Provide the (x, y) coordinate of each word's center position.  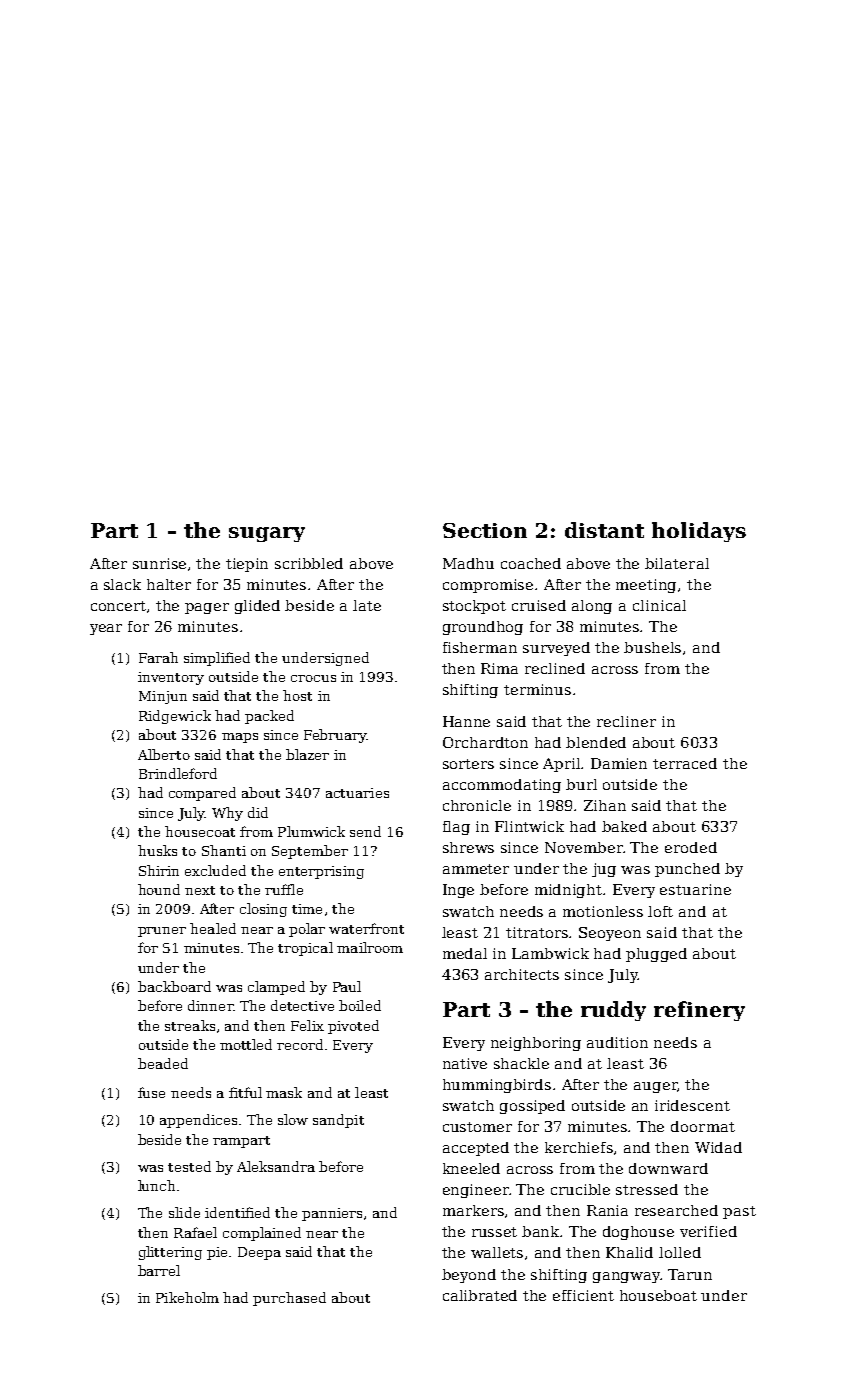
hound (159, 889)
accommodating (502, 786)
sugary (267, 534)
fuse (151, 1092)
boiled (360, 1005)
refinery (699, 1011)
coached (531, 563)
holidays (699, 532)
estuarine (695, 889)
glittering (170, 1253)
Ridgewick (175, 717)
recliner (626, 721)
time (307, 909)
